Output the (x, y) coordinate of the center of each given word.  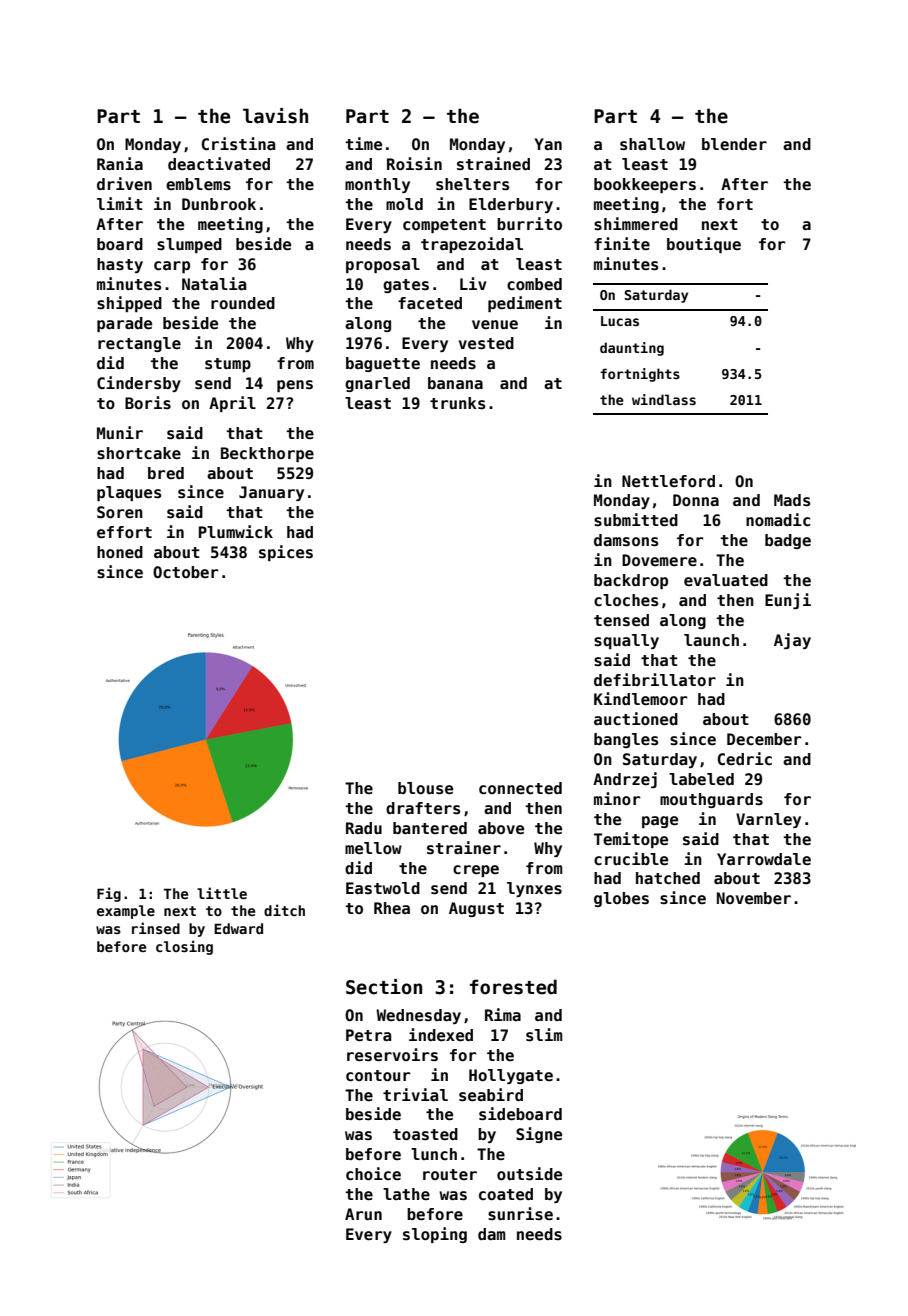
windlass (664, 399)
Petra (368, 1035)
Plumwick (236, 532)
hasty (120, 265)
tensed (621, 620)
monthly (377, 185)
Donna (696, 500)
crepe (476, 871)
